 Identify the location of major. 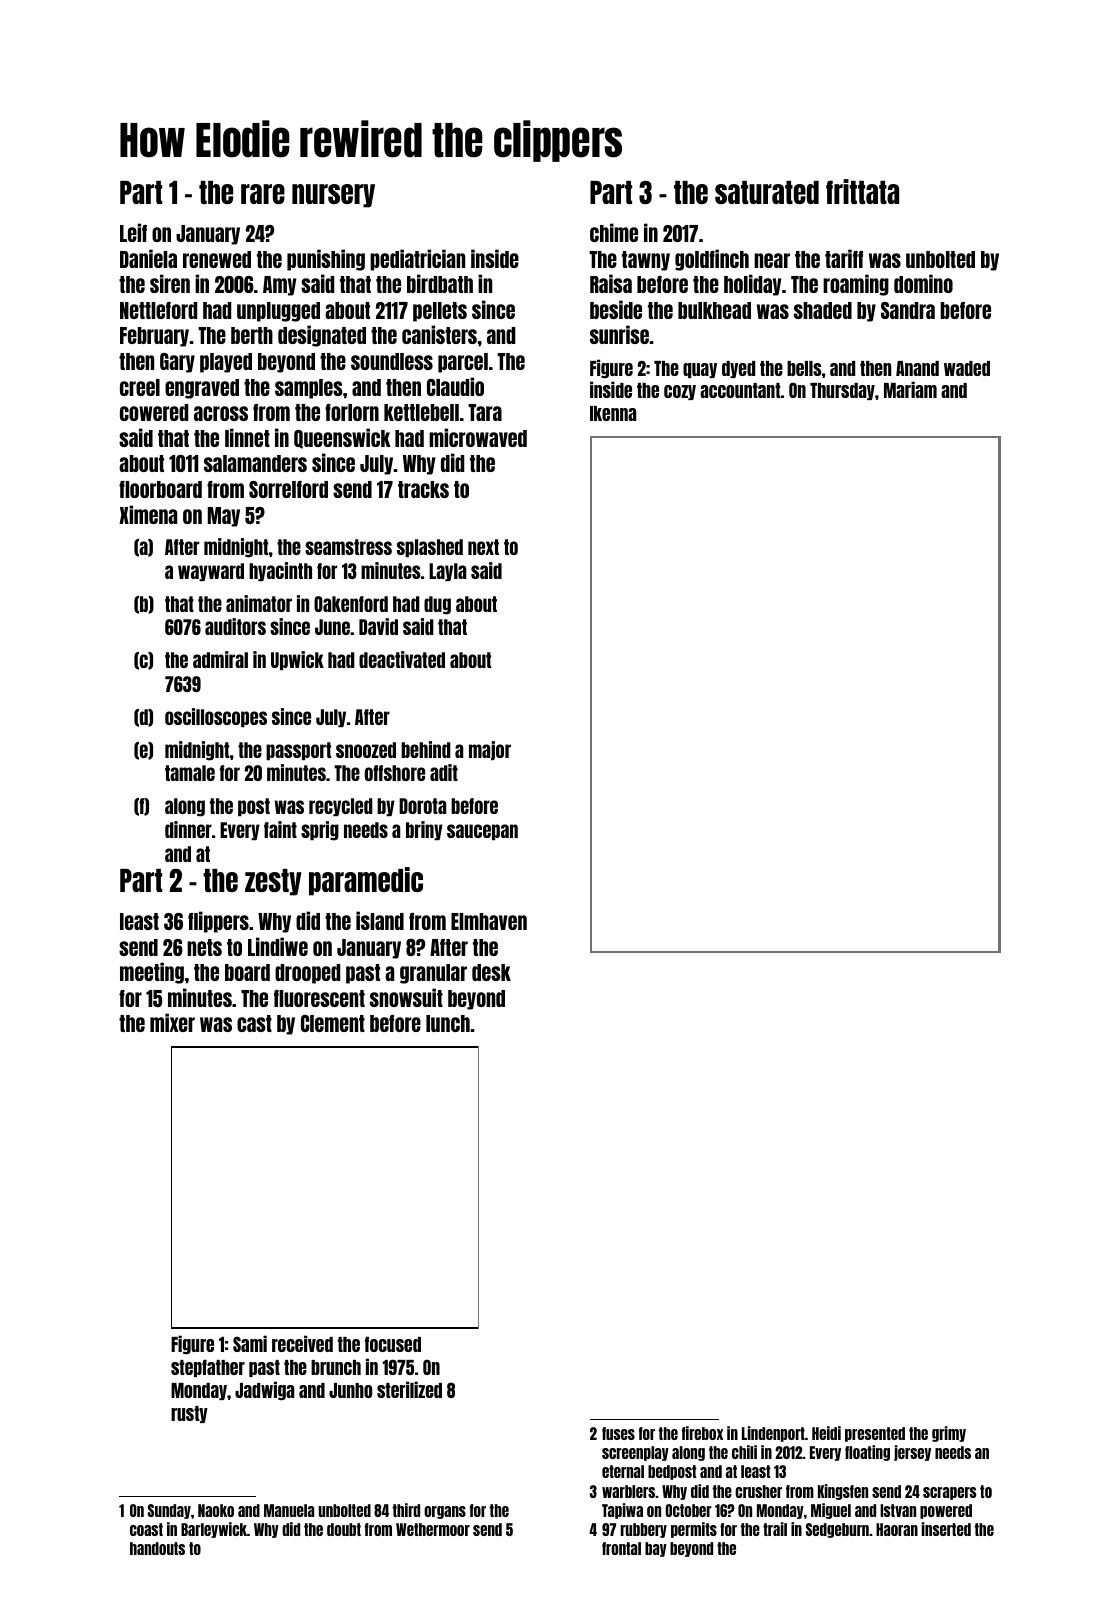
(490, 751).
